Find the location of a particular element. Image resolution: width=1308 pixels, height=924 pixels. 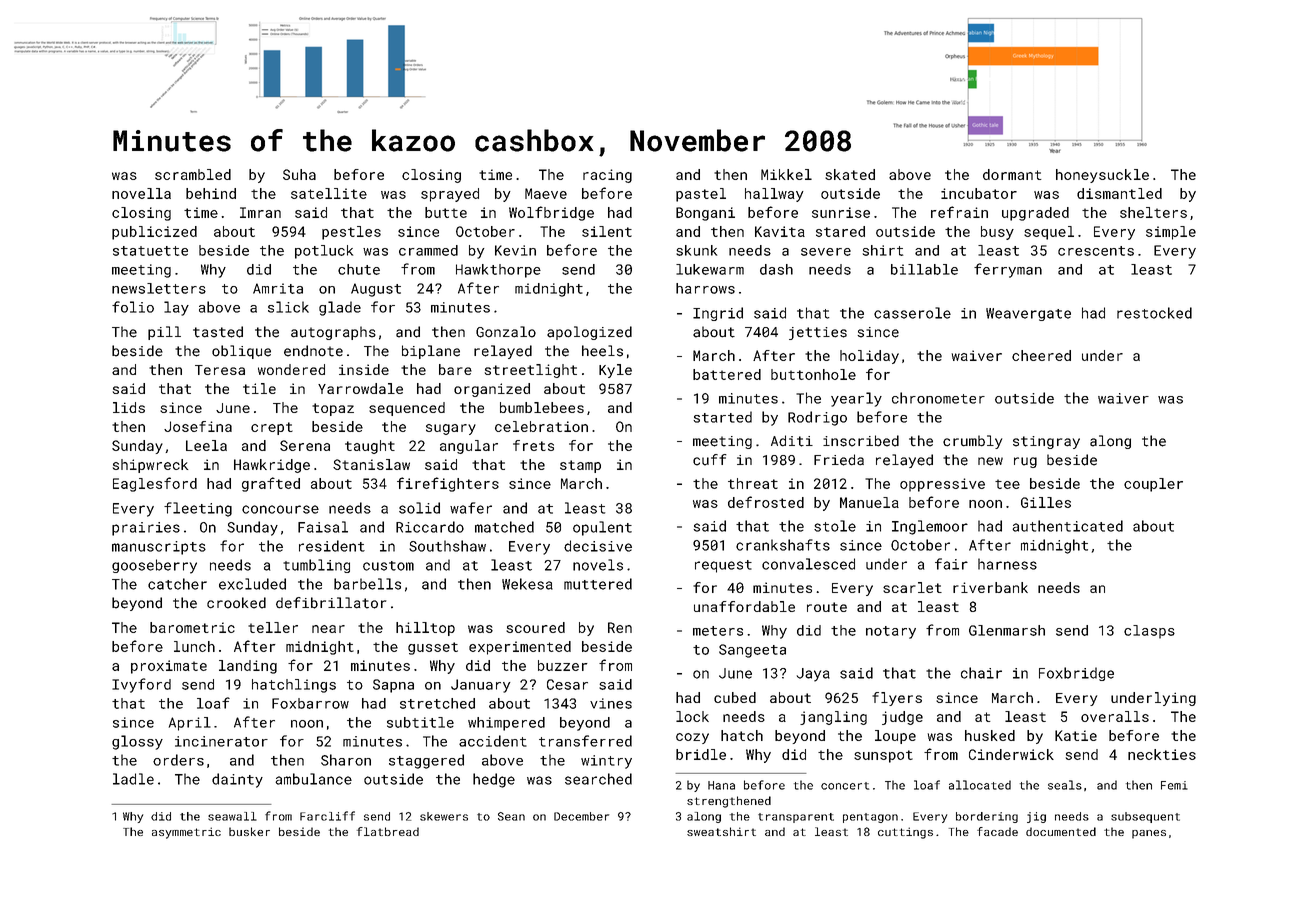

scoured is located at coordinates (535, 627).
